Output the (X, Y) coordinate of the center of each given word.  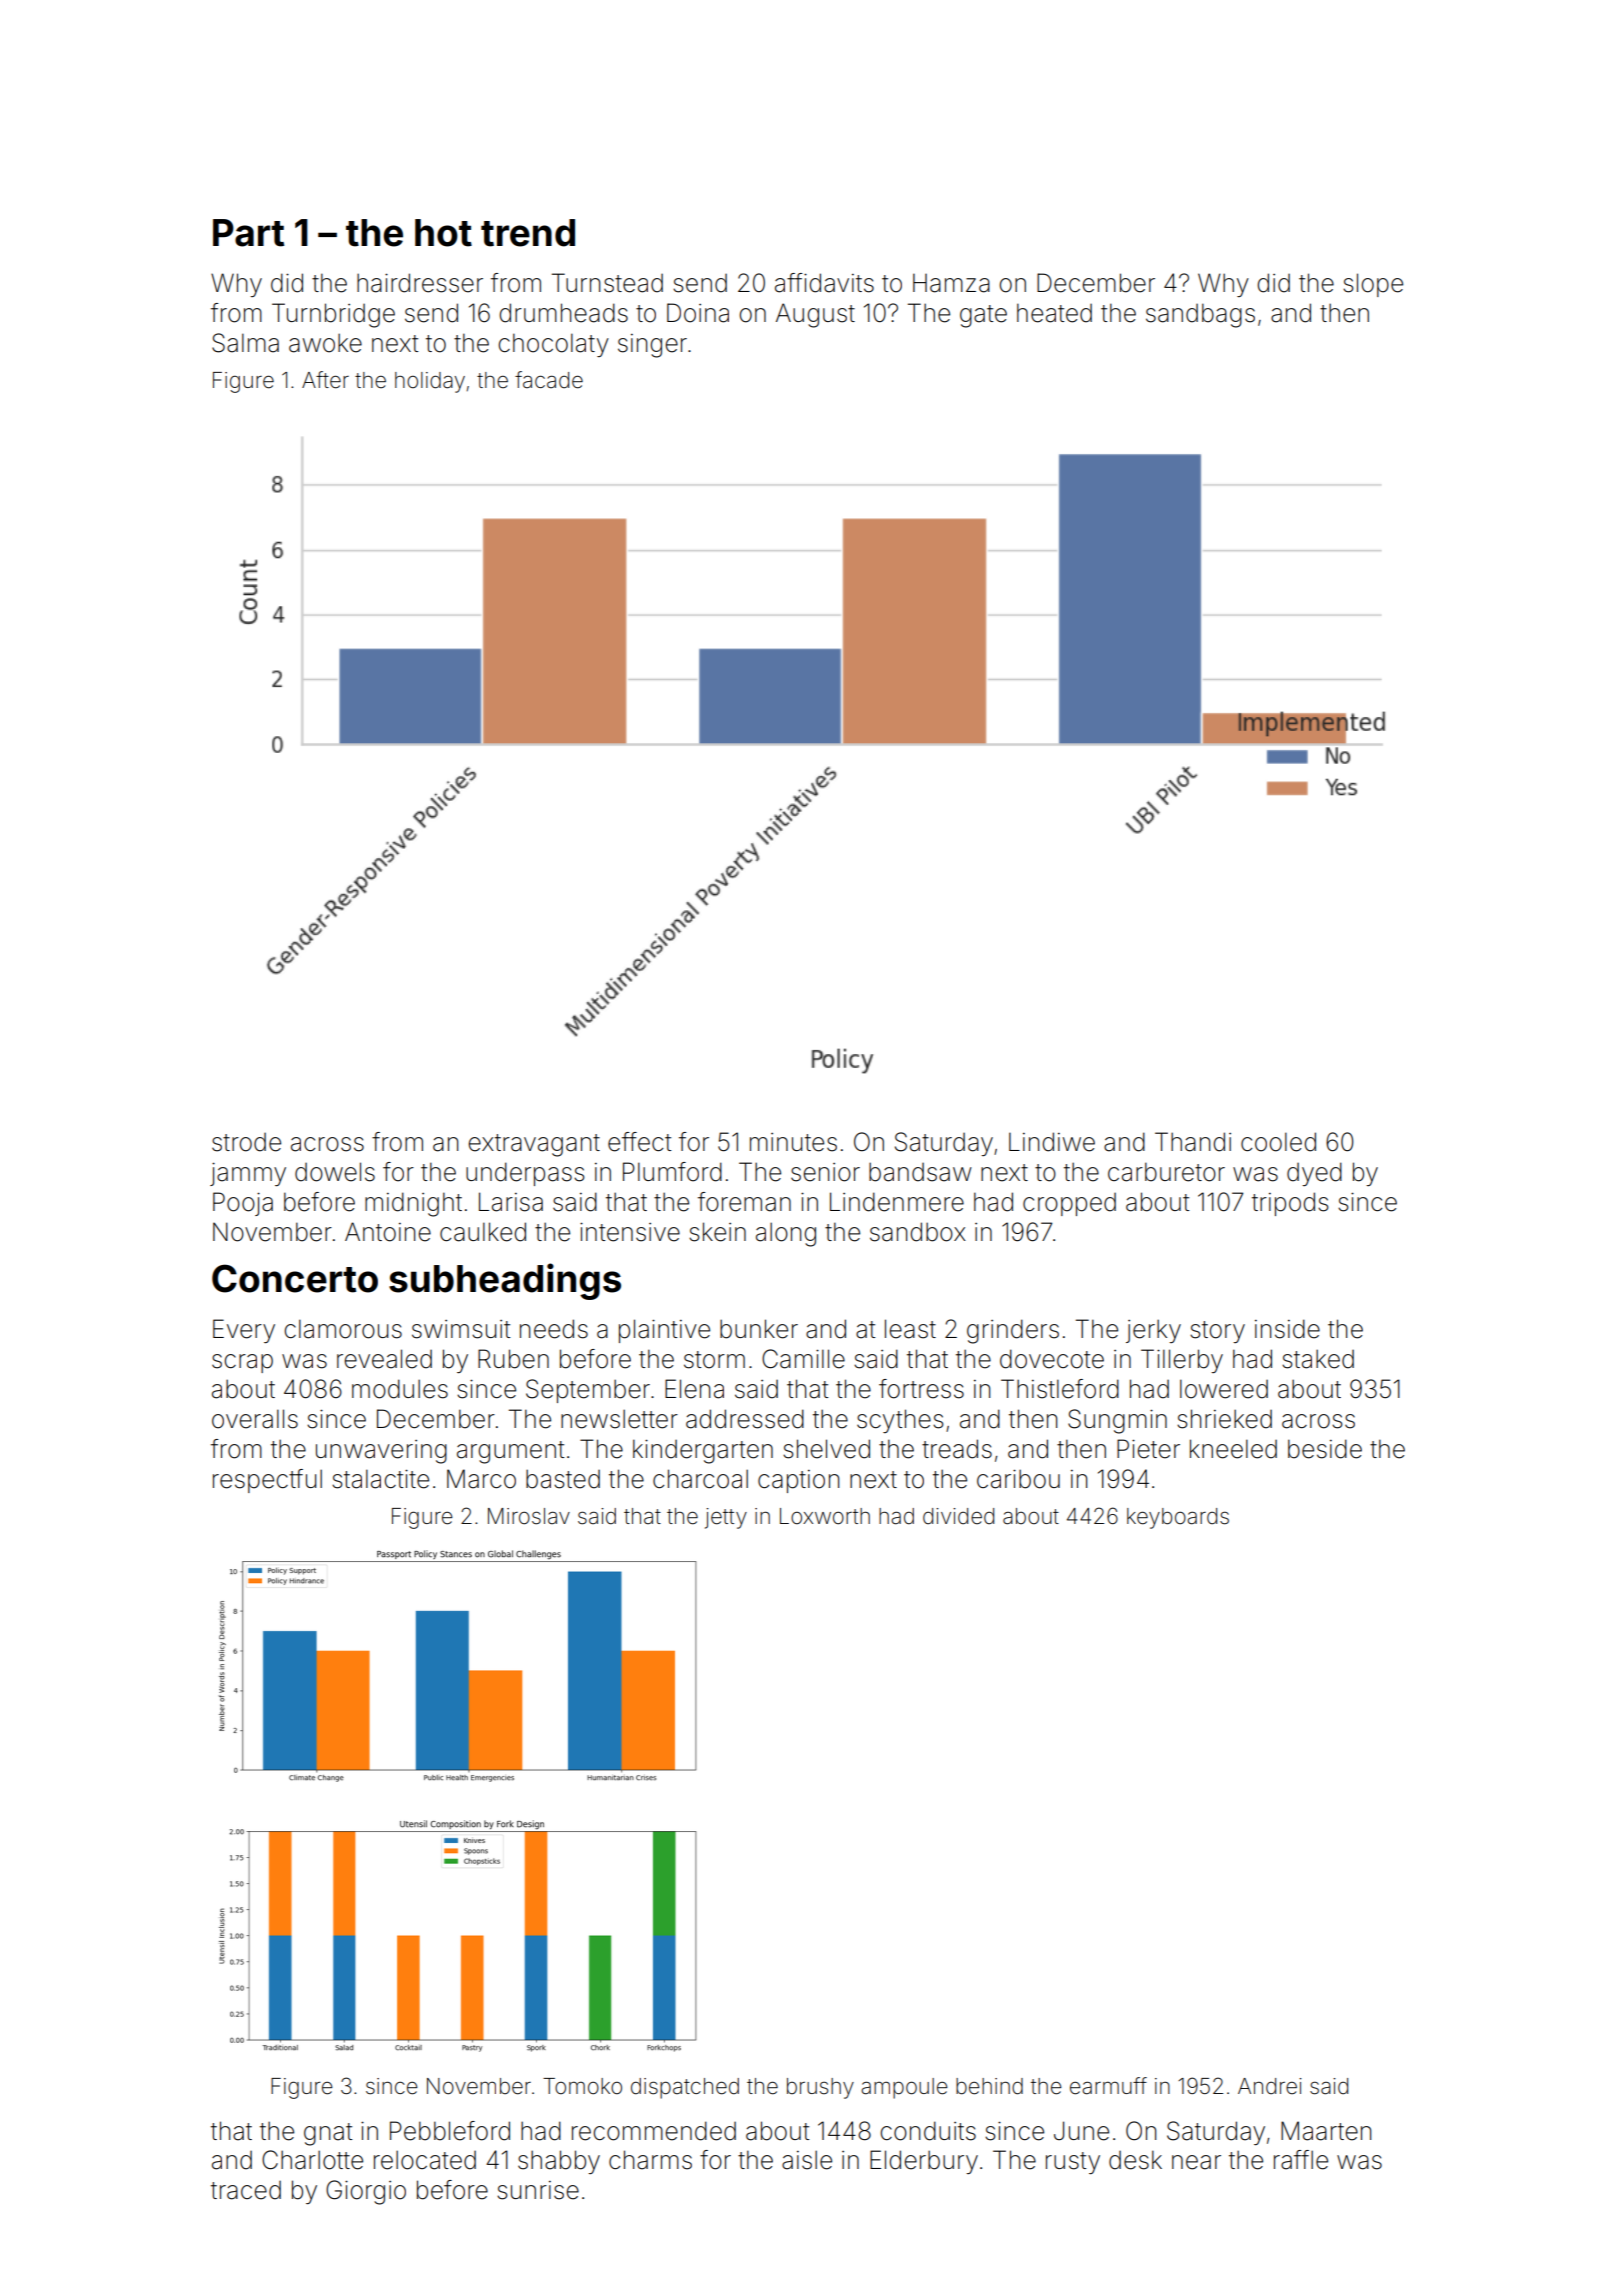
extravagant (534, 1145)
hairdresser (420, 283)
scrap (242, 1363)
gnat (328, 2134)
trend (528, 233)
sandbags (1200, 315)
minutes (793, 1142)
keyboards (1178, 1518)
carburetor (1166, 1172)
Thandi (1193, 1142)
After (325, 380)
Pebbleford (450, 2131)
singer (652, 346)
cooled (1278, 1142)
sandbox (918, 1232)
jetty (726, 1518)
